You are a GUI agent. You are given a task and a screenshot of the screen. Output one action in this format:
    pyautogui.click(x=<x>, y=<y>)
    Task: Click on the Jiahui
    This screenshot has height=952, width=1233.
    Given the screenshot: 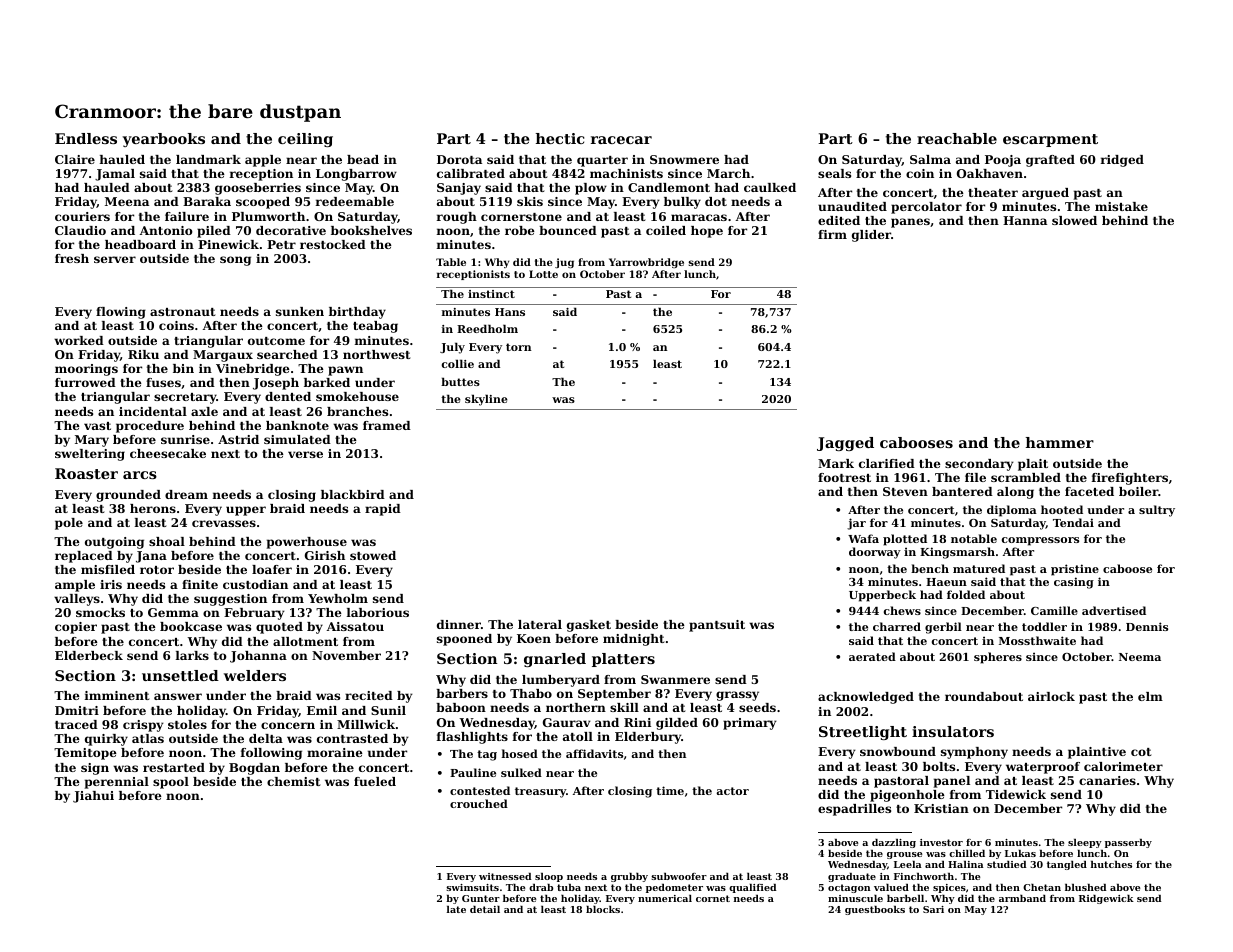 What is the action you would take?
    pyautogui.click(x=93, y=797)
